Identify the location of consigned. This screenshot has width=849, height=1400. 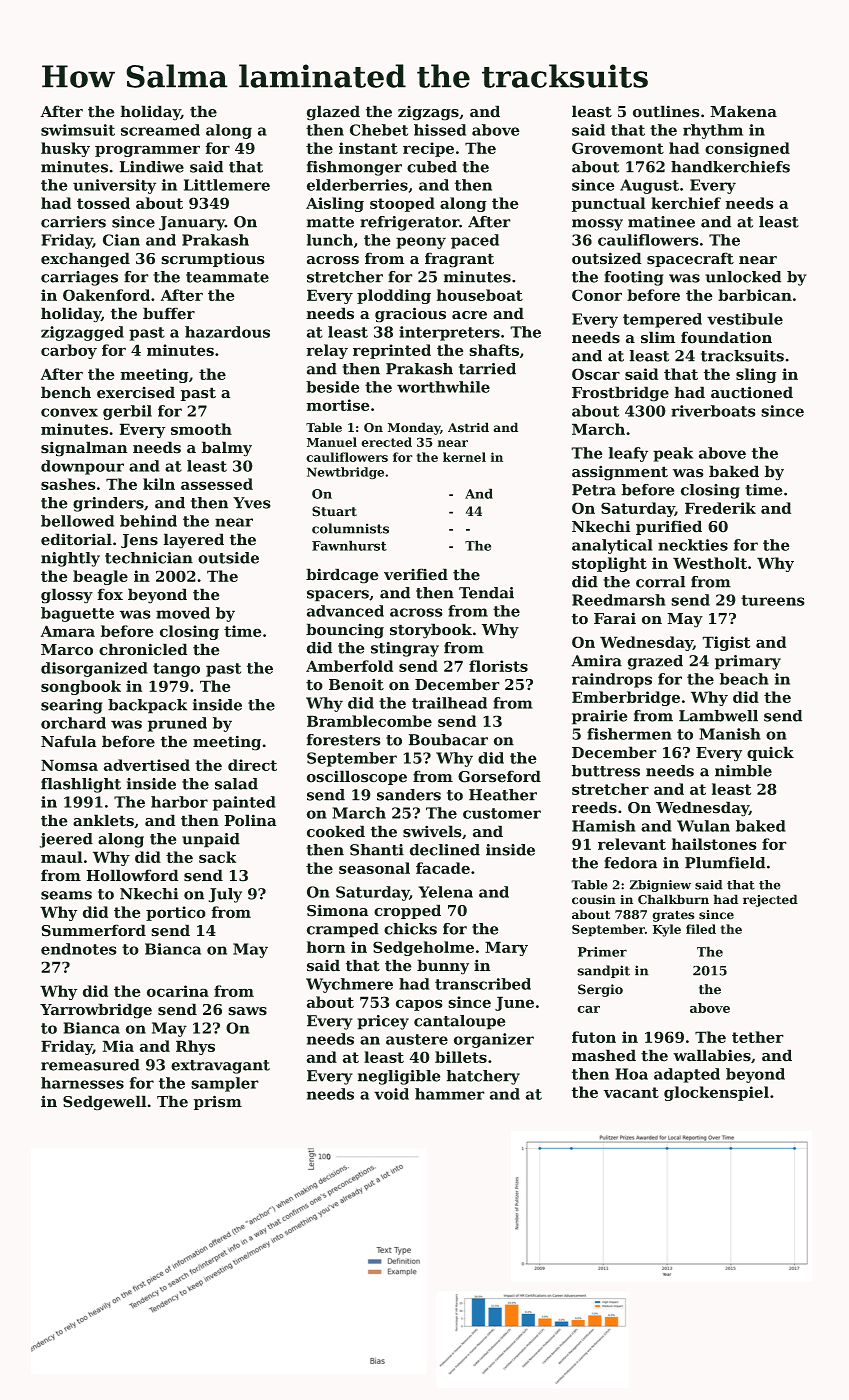
(747, 149).
